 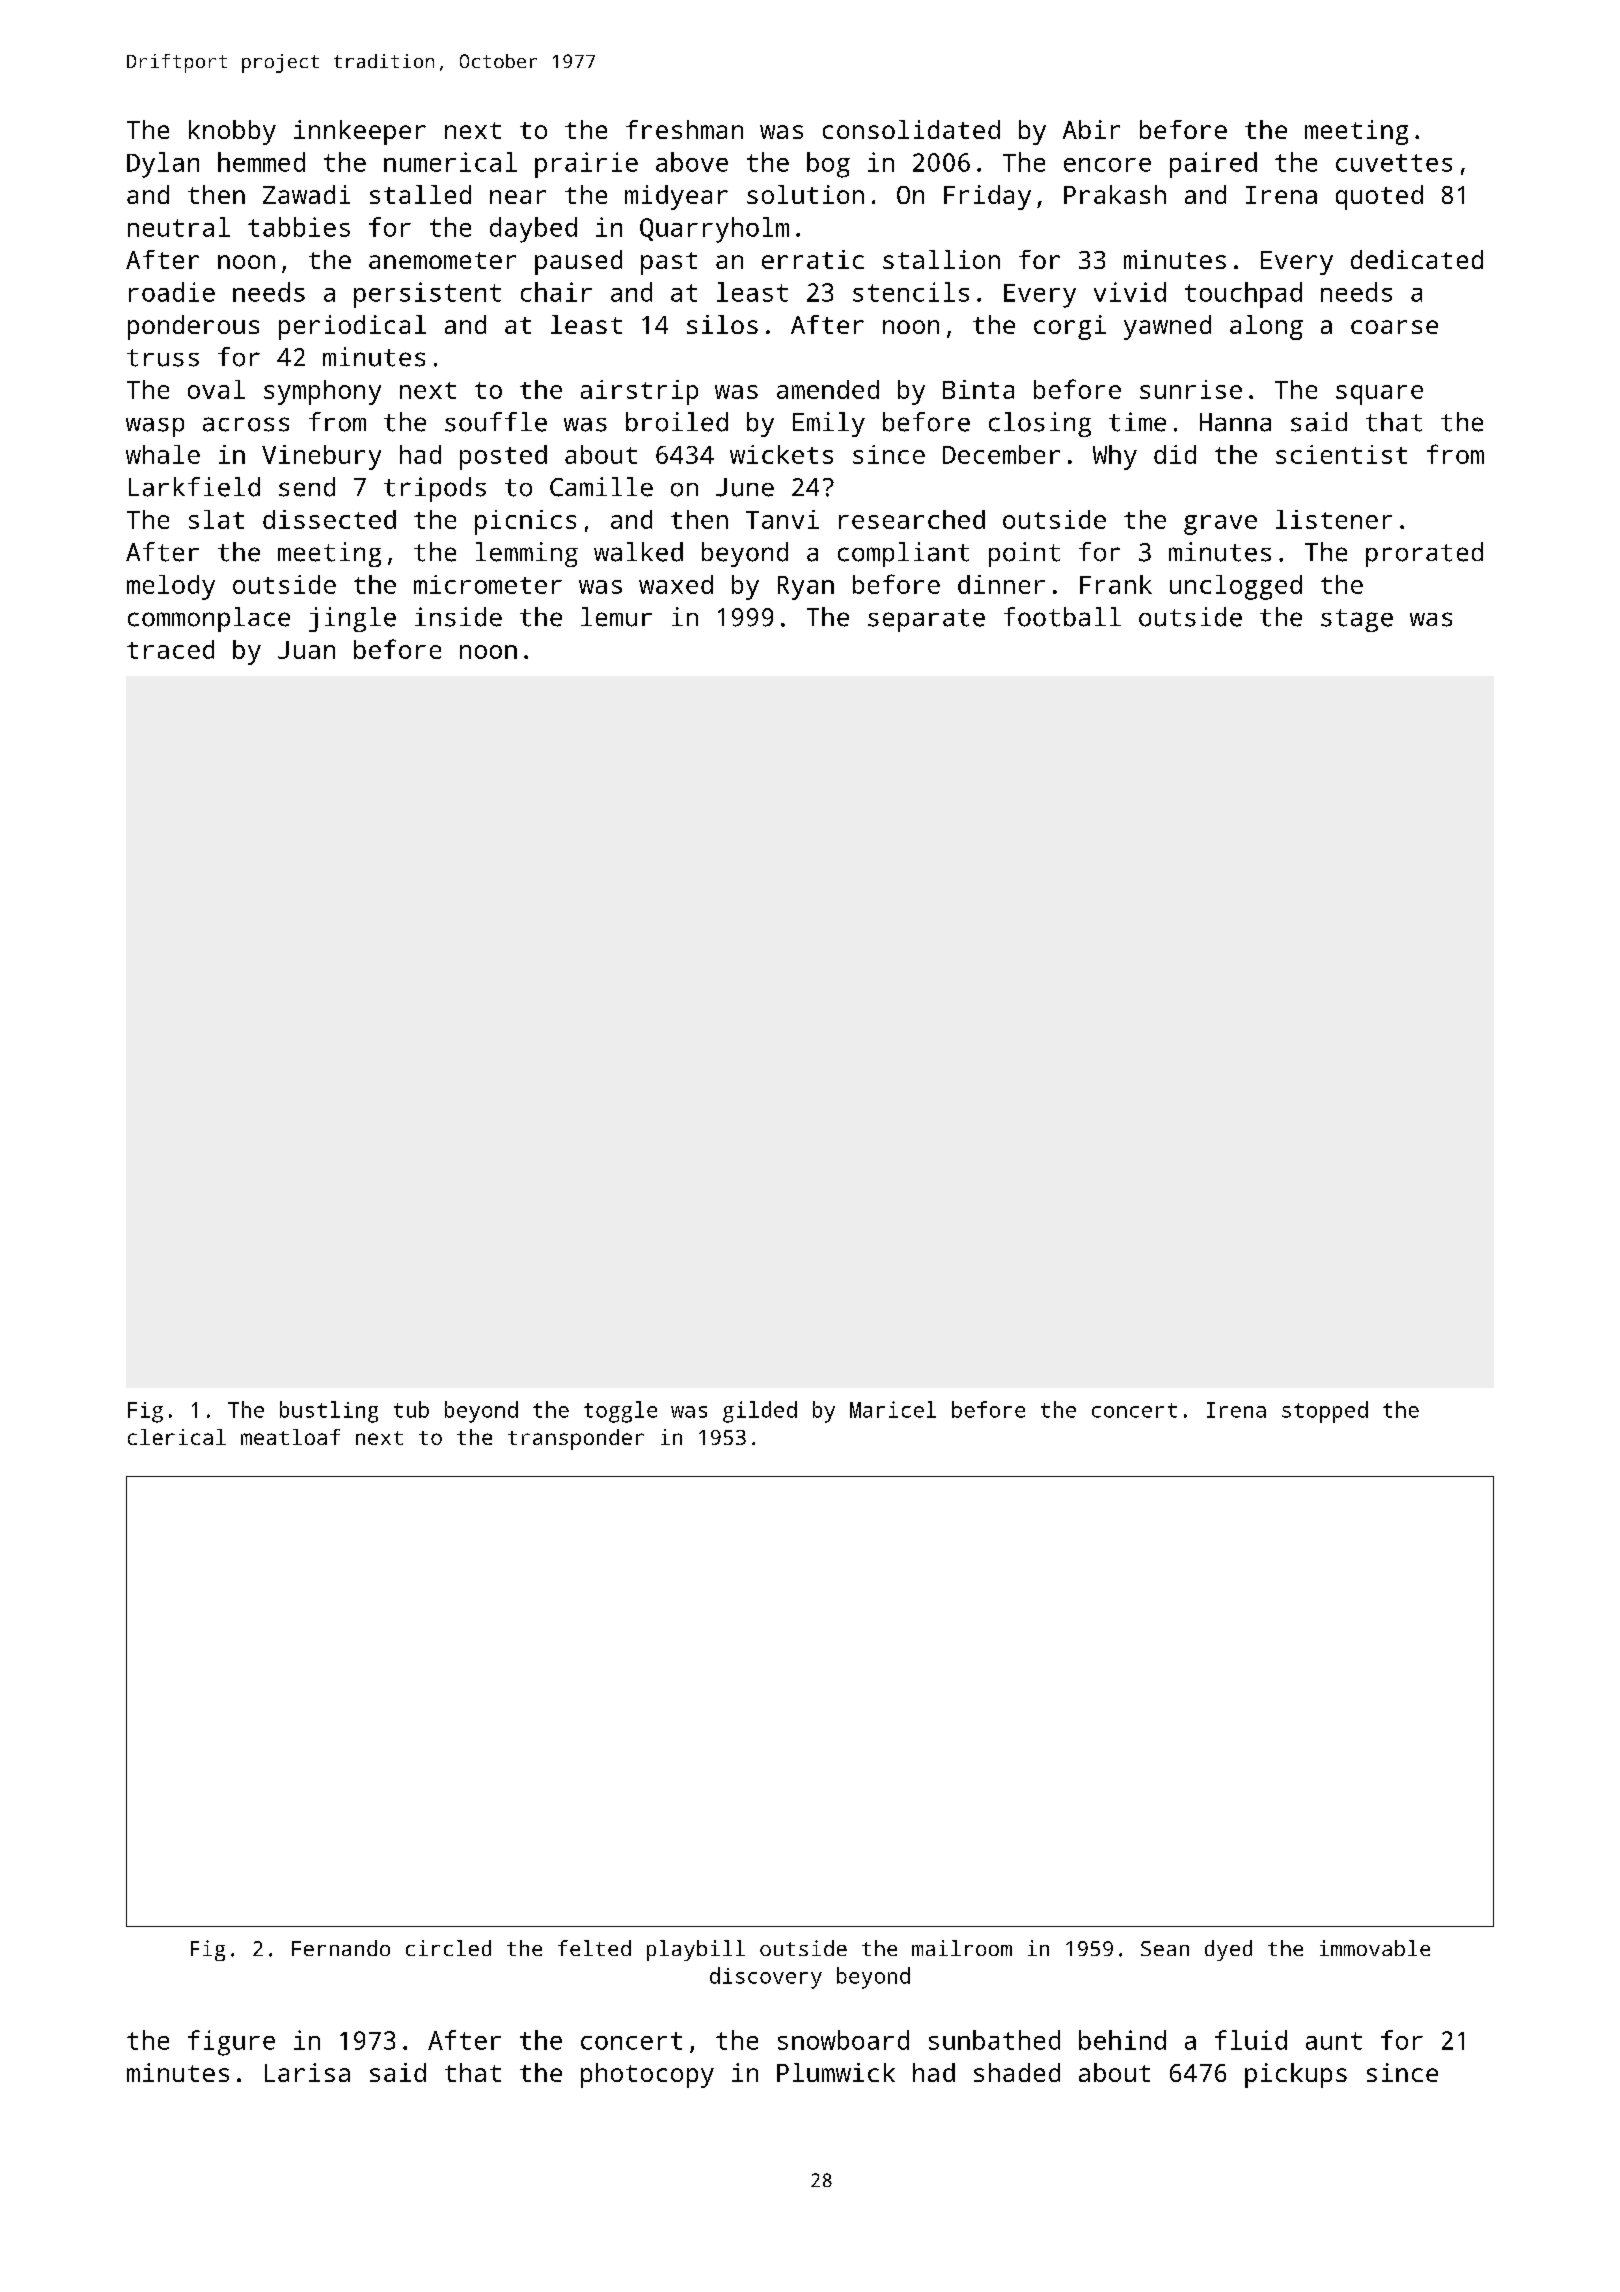 What do you see at coordinates (1357, 620) in the image?
I see `stage` at bounding box center [1357, 620].
